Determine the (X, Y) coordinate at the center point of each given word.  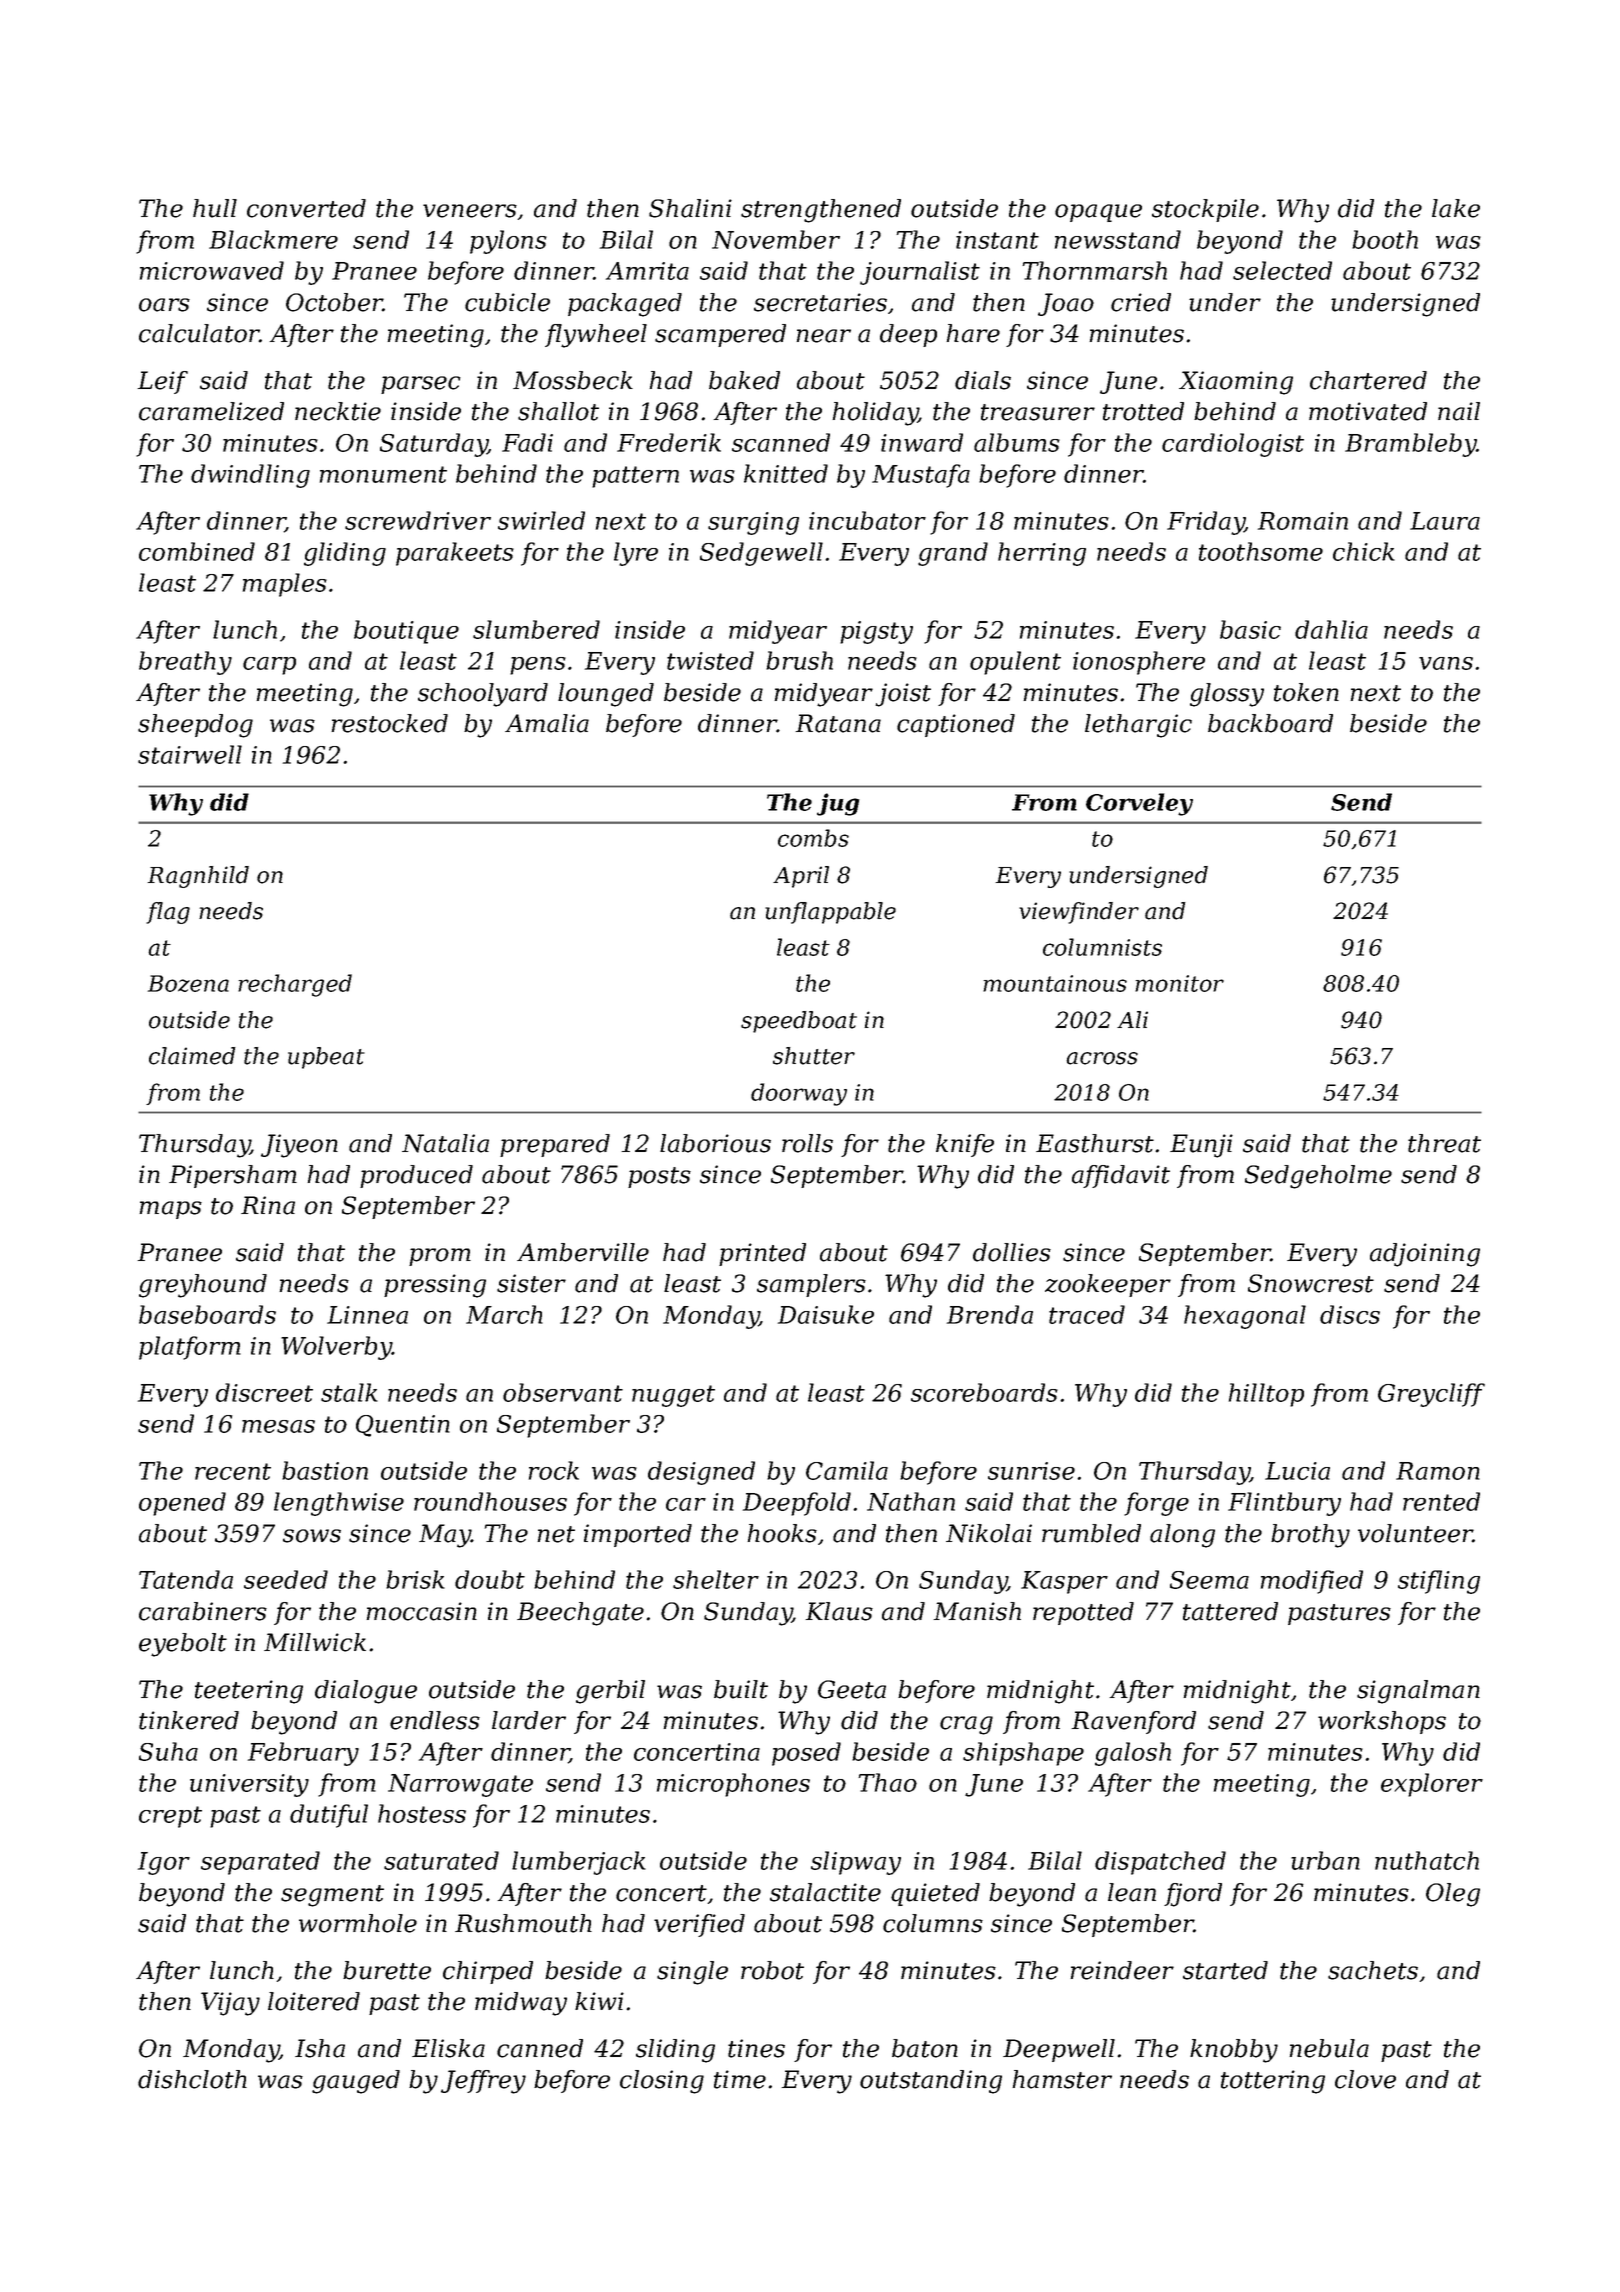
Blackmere (273, 239)
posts (659, 1177)
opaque (1098, 213)
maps (171, 1210)
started (1225, 1970)
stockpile (1205, 210)
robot (772, 1970)
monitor (1179, 983)
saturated (441, 1860)
